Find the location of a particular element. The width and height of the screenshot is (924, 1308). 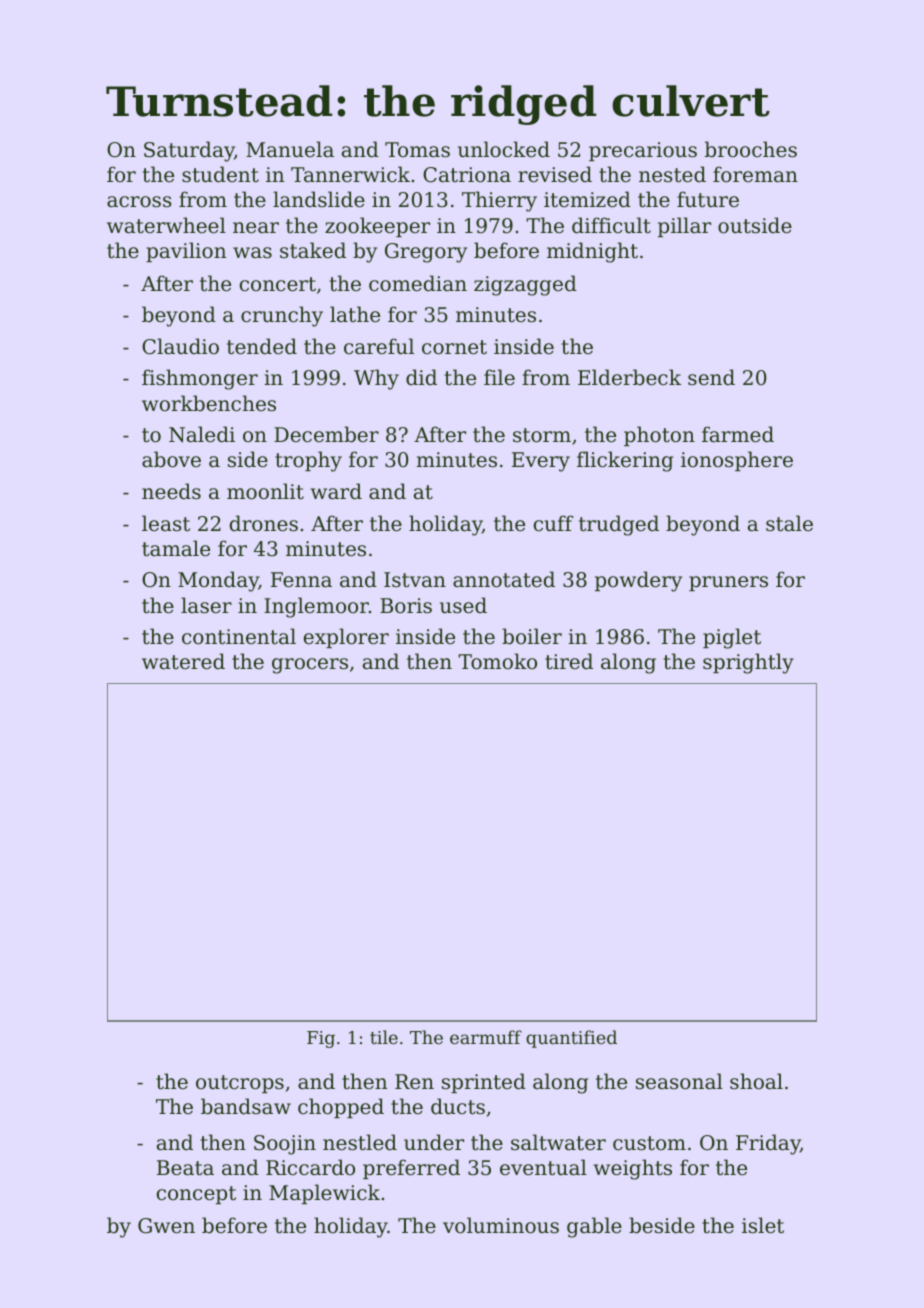

watered is located at coordinates (183, 661).
